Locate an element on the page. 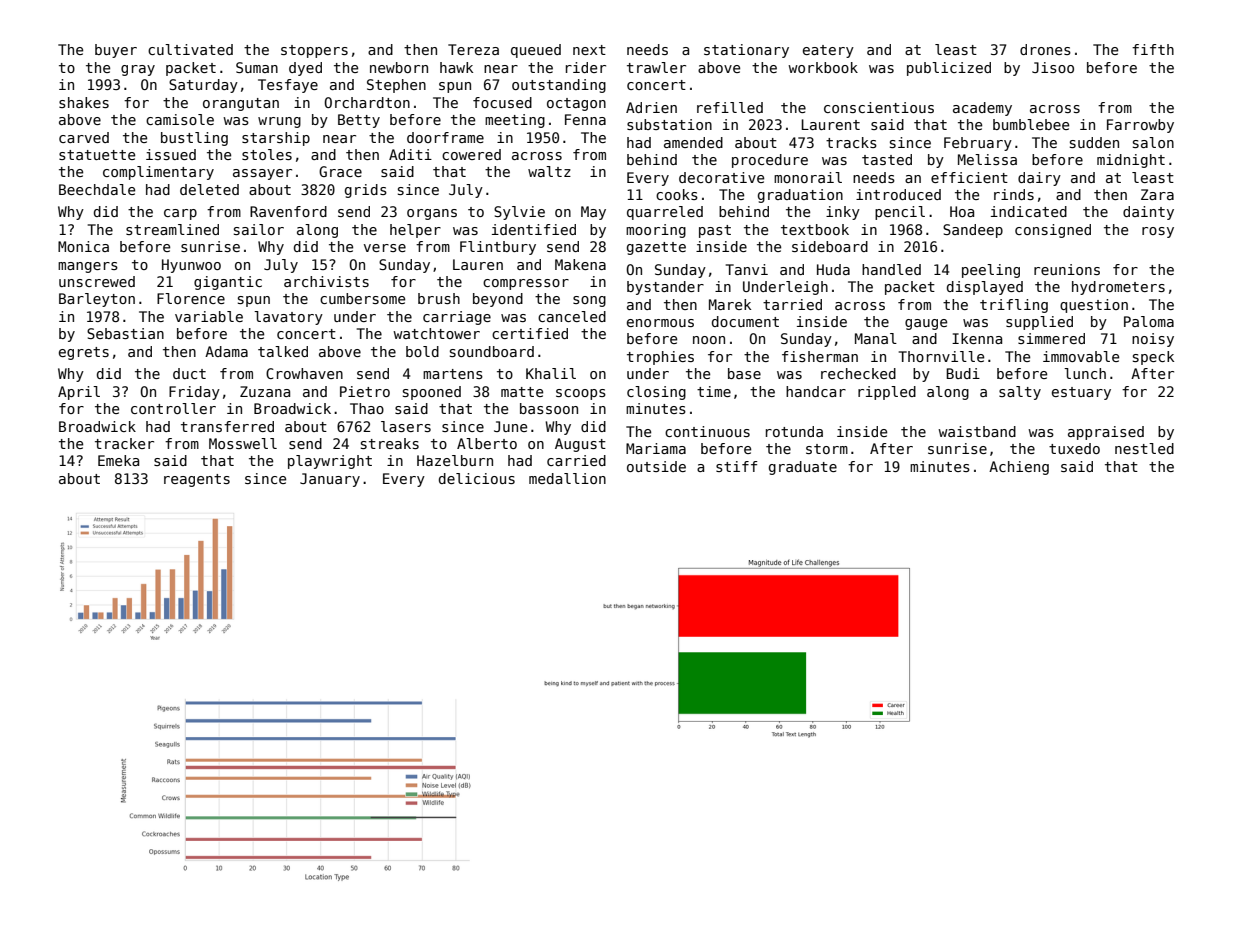 The image size is (1233, 952). reagents is located at coordinates (197, 480).
